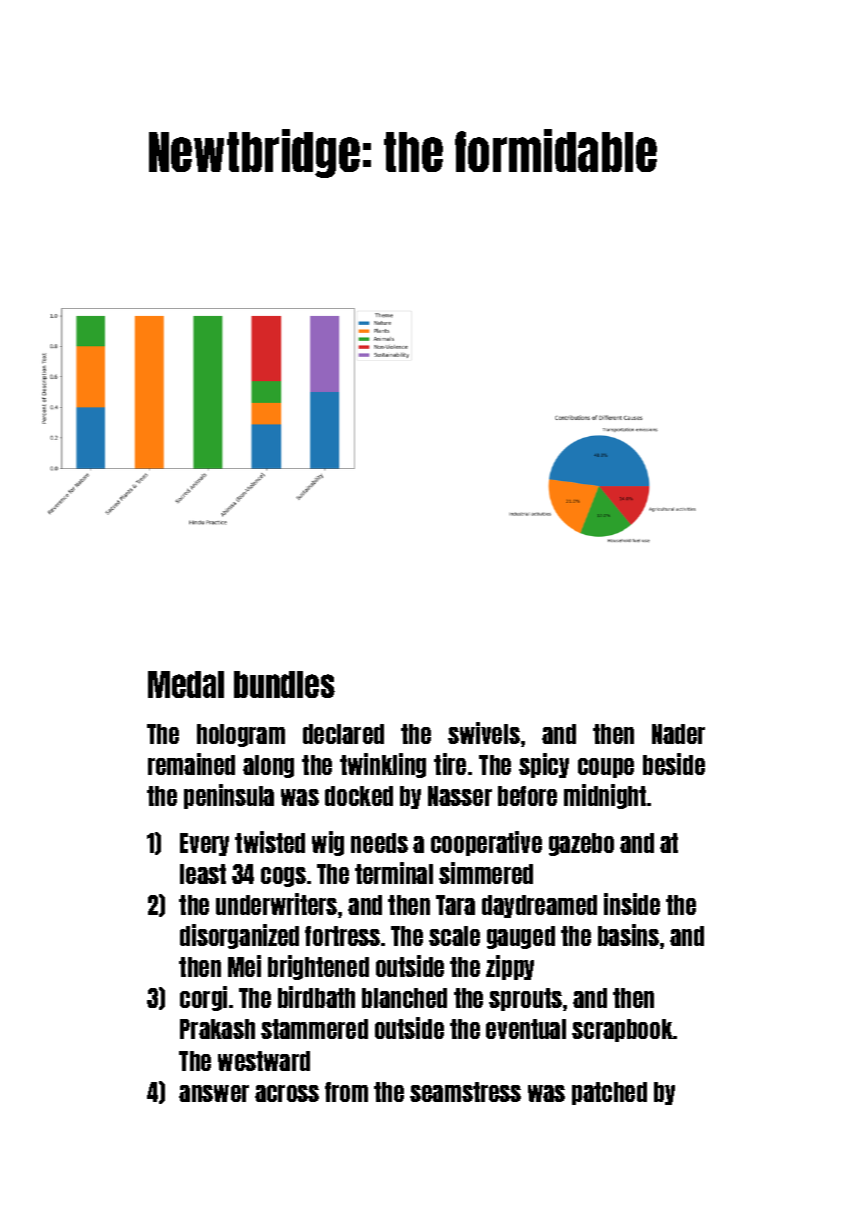 The width and height of the image is (853, 1211). Describe the element at coordinates (284, 684) in the image. I see `bundles` at that location.
